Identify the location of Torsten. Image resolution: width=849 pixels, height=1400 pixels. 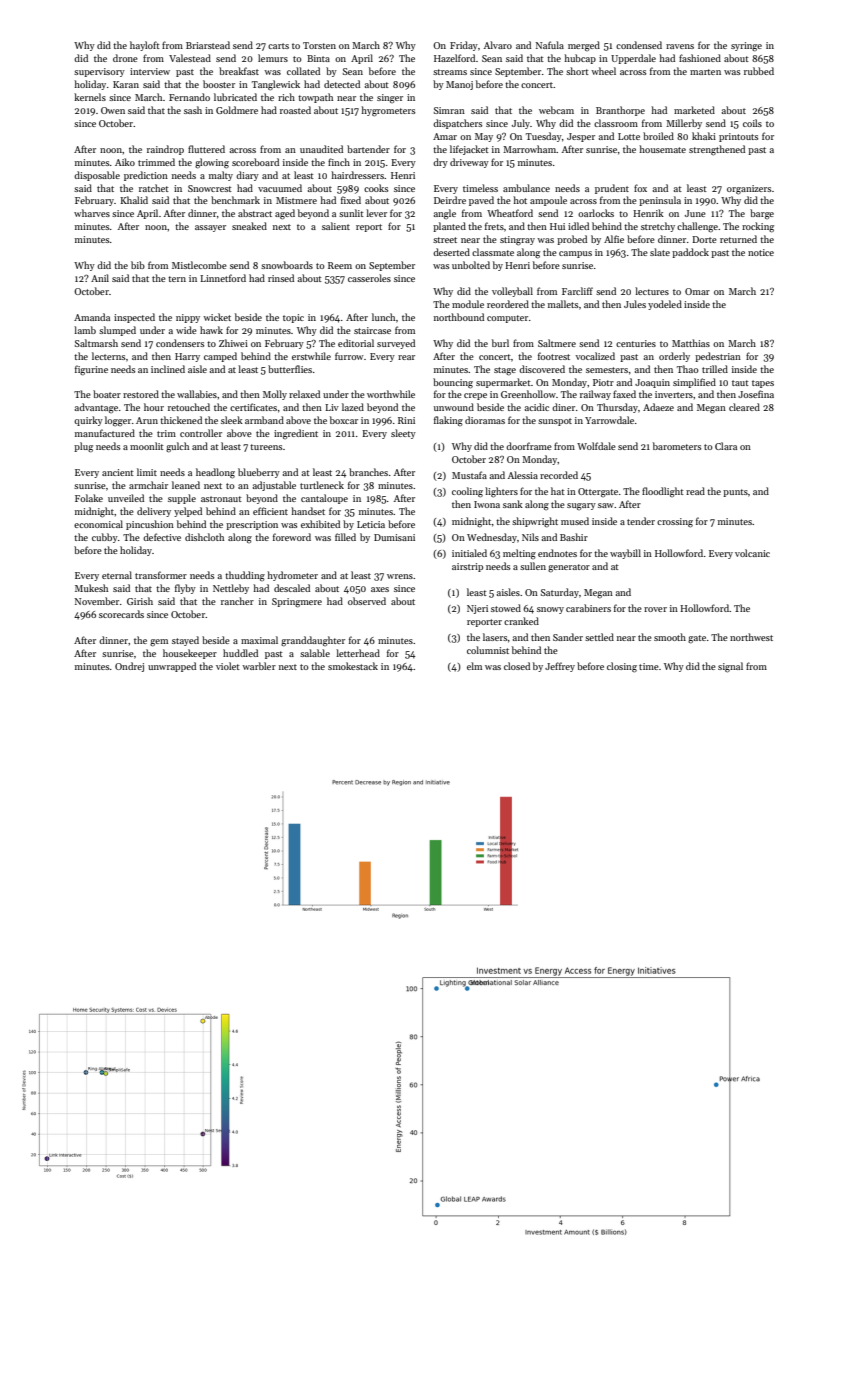
(319, 45).
